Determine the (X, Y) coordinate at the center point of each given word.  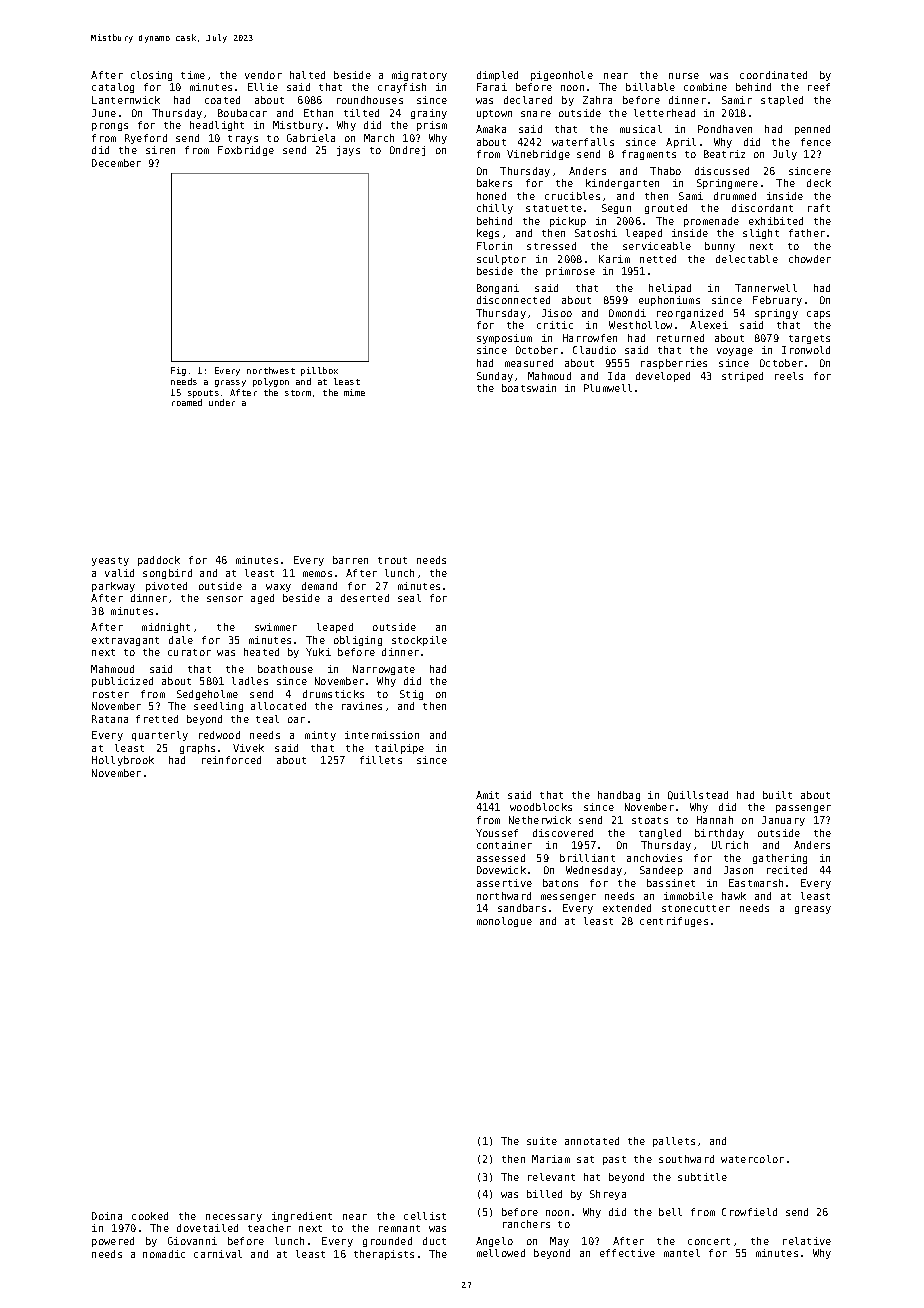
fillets (381, 760)
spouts (203, 394)
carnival (218, 1254)
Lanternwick (126, 100)
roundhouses (370, 100)
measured (529, 363)
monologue (504, 922)
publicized (122, 682)
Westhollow (640, 325)
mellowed (501, 1253)
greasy (813, 910)
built (777, 795)
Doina (107, 1216)
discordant (762, 208)
